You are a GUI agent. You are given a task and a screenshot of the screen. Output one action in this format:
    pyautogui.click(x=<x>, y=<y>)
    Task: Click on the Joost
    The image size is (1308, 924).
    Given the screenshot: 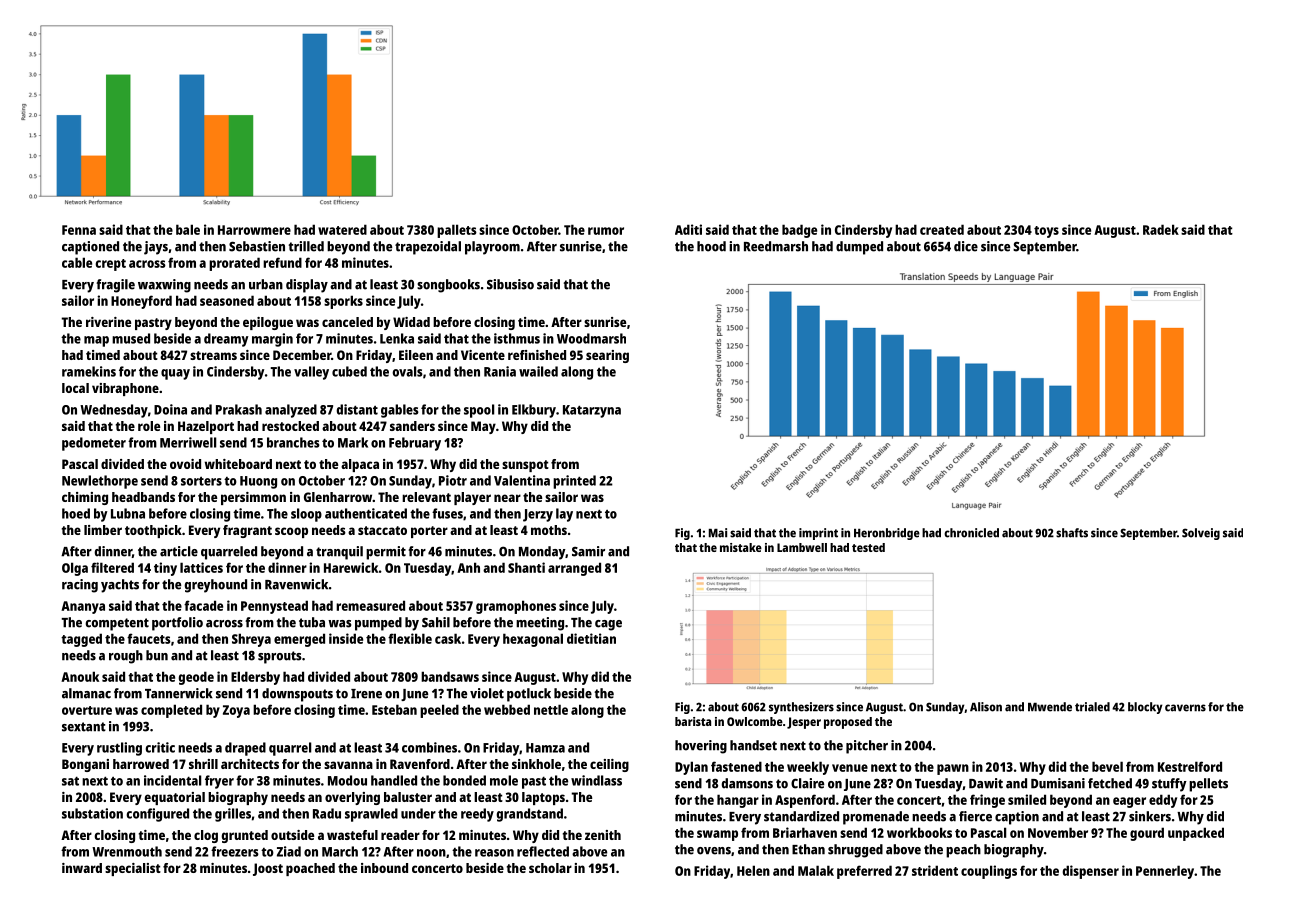 What is the action you would take?
    pyautogui.click(x=268, y=869)
